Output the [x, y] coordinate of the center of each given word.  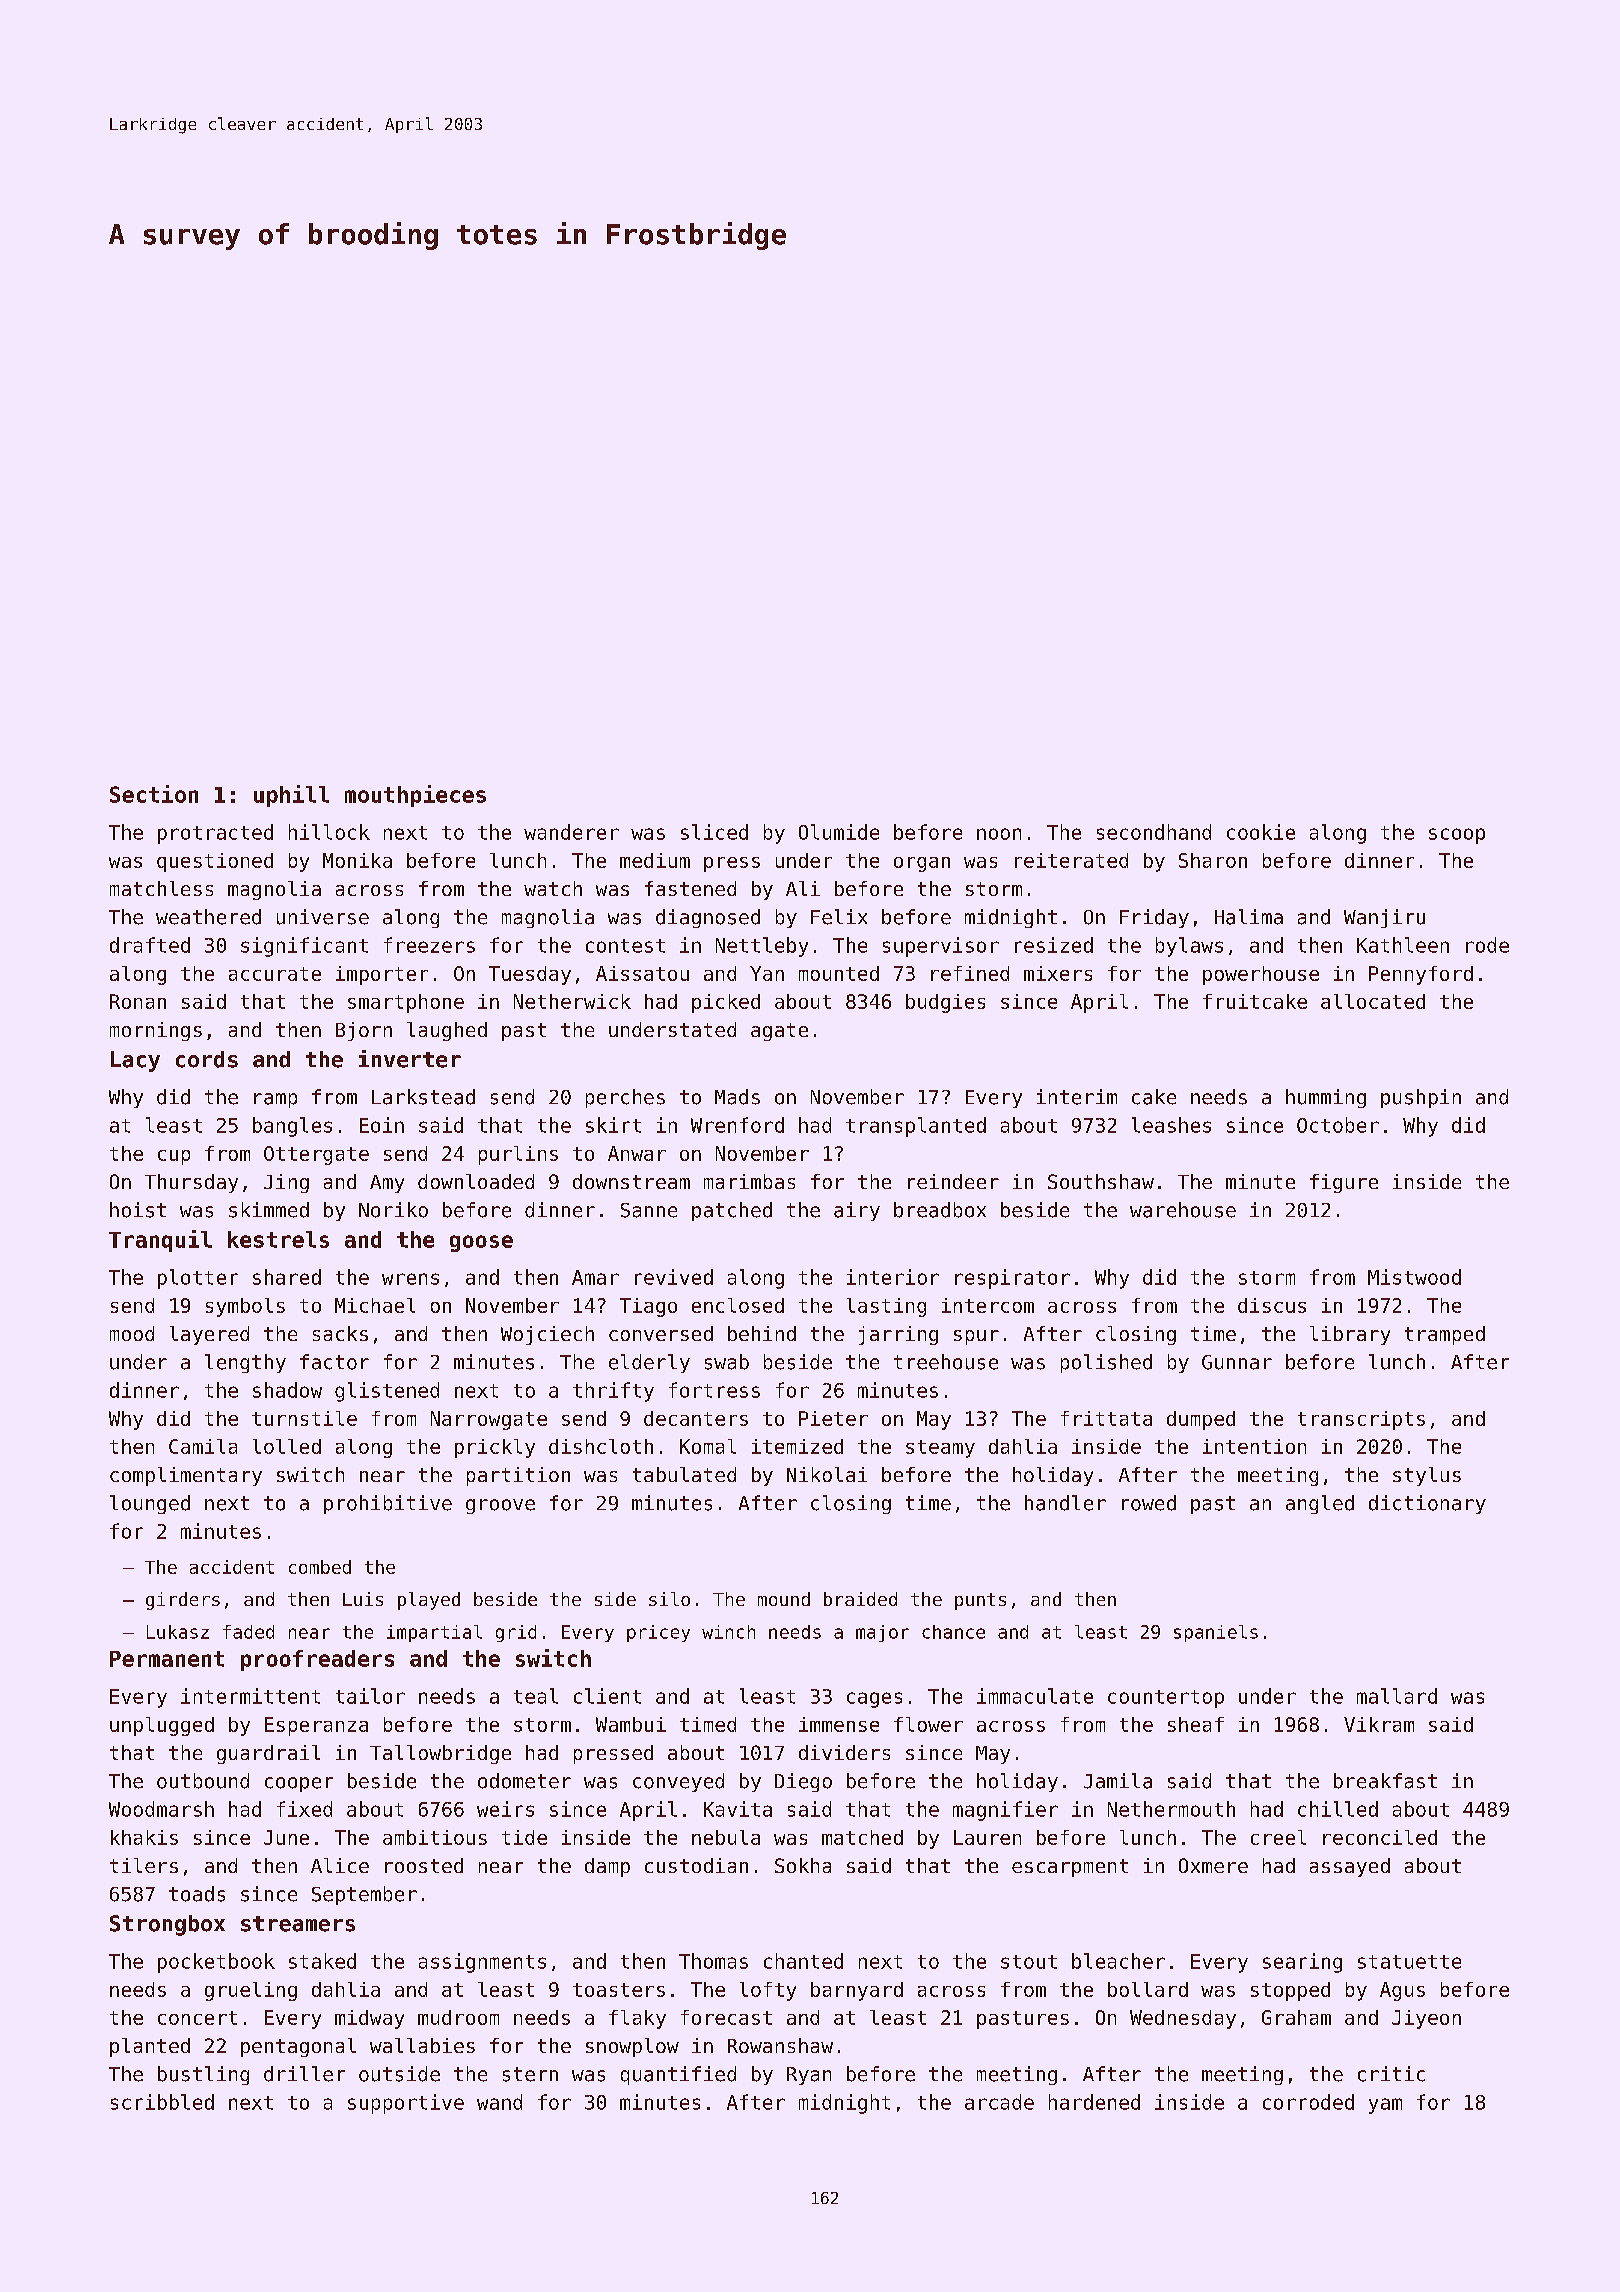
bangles [292, 1127]
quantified [678, 2075]
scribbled [162, 2102]
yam [1385, 2106]
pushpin [1421, 1098]
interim [1077, 1097]
